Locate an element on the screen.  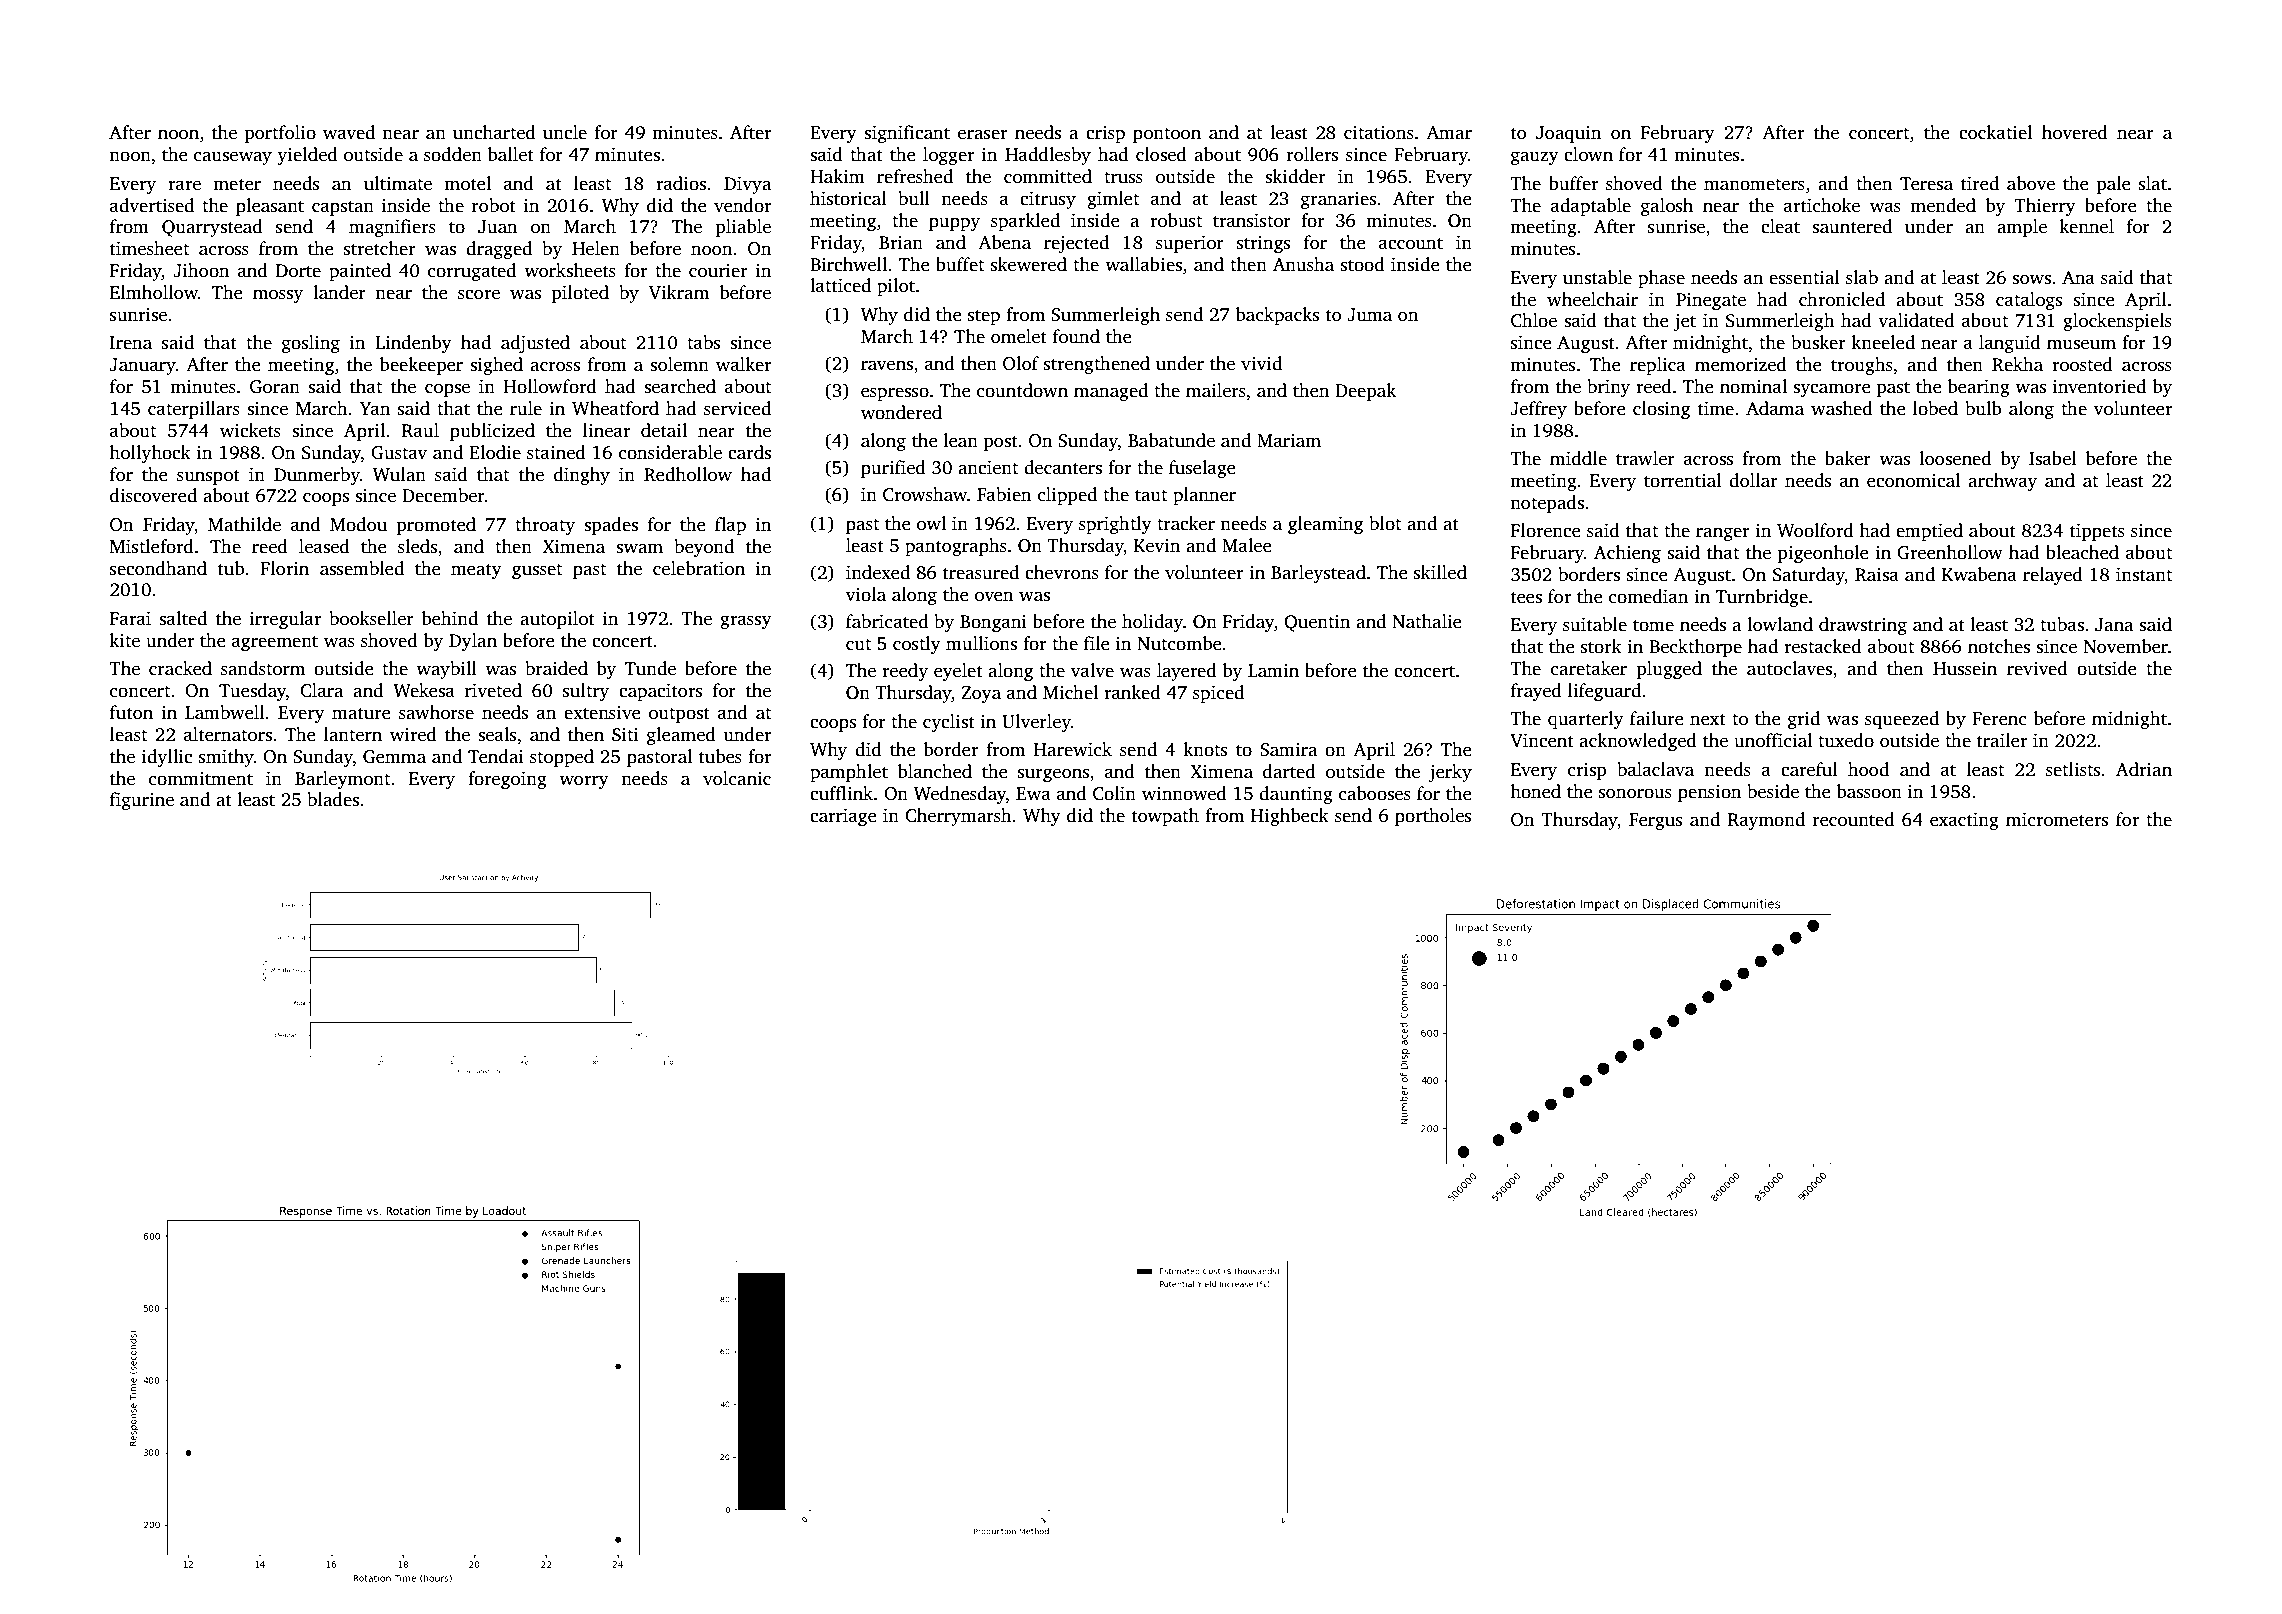
honed is located at coordinates (1535, 791).
